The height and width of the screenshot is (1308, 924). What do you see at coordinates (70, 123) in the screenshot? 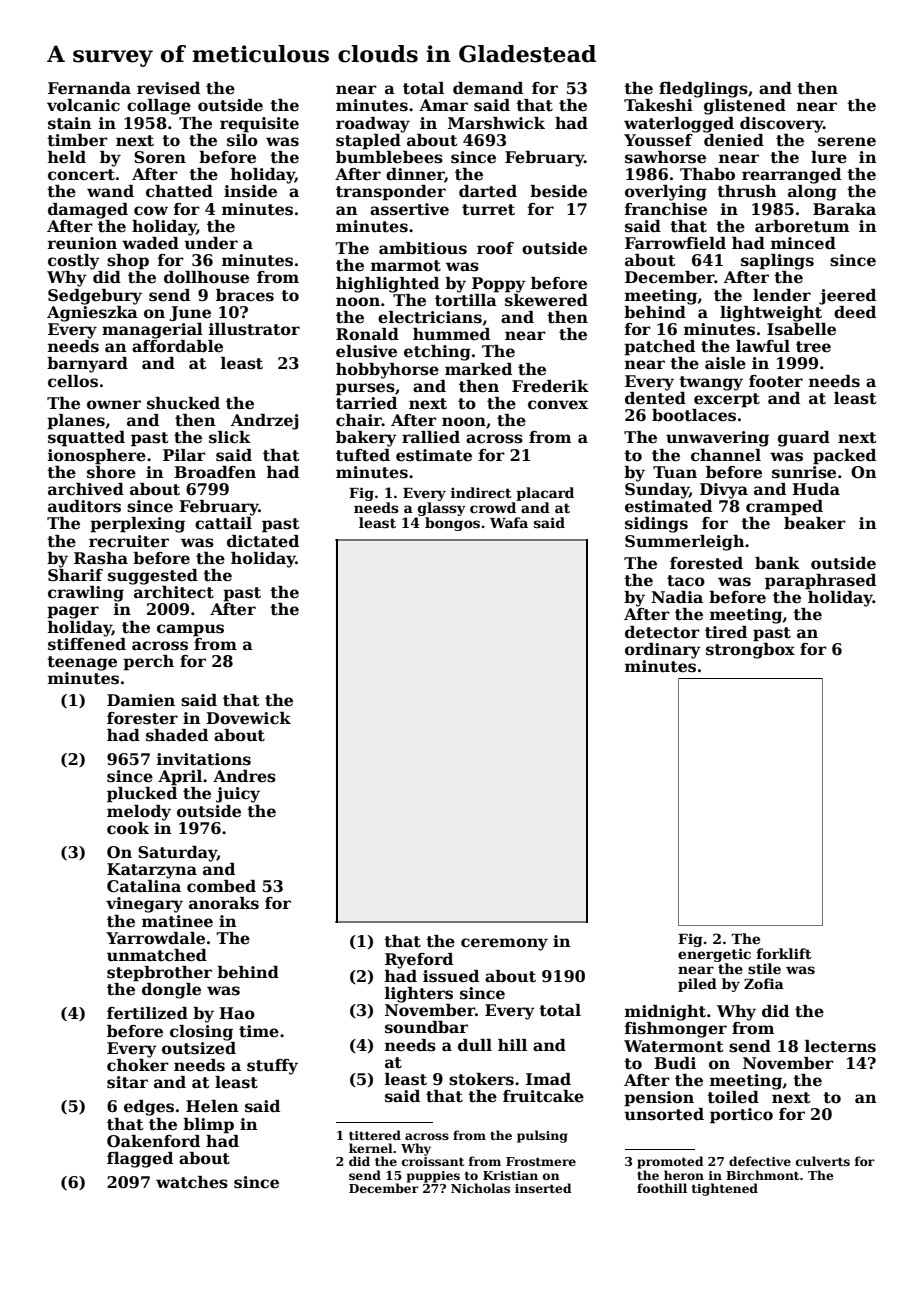
I see `stain` at bounding box center [70, 123].
